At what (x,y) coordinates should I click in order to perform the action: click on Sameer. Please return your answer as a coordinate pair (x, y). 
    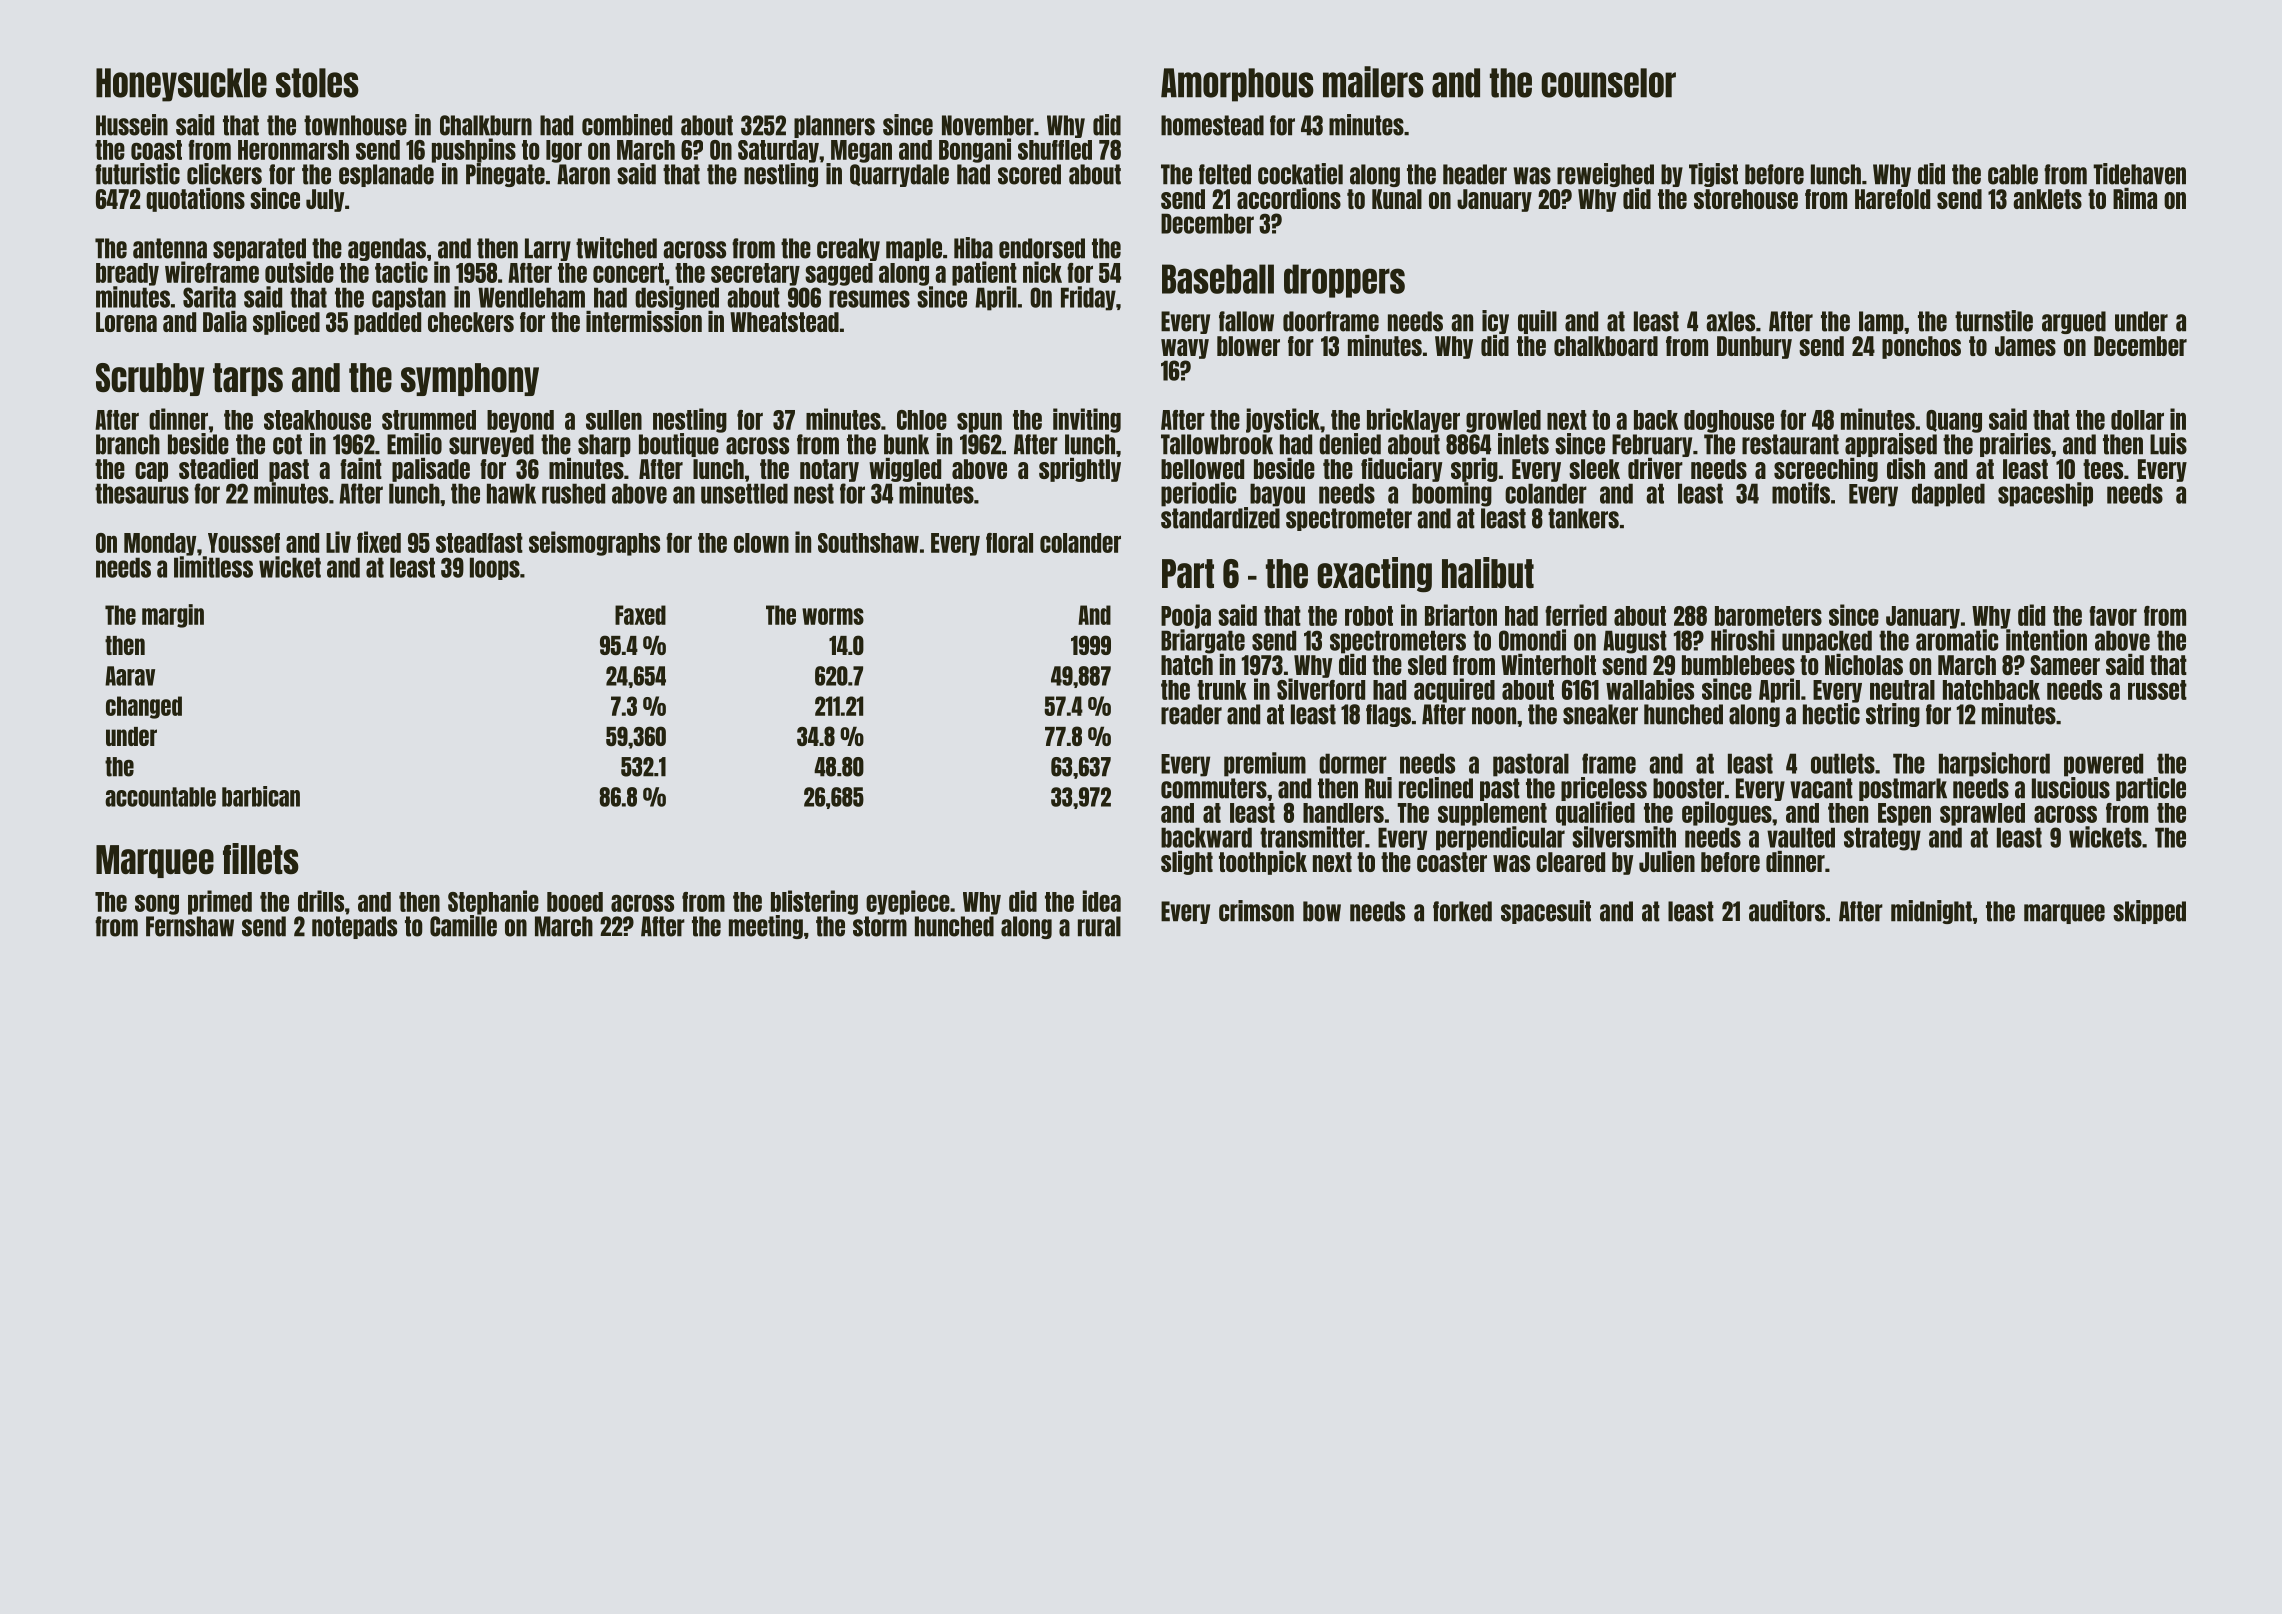
    Looking at the image, I should click on (2065, 665).
